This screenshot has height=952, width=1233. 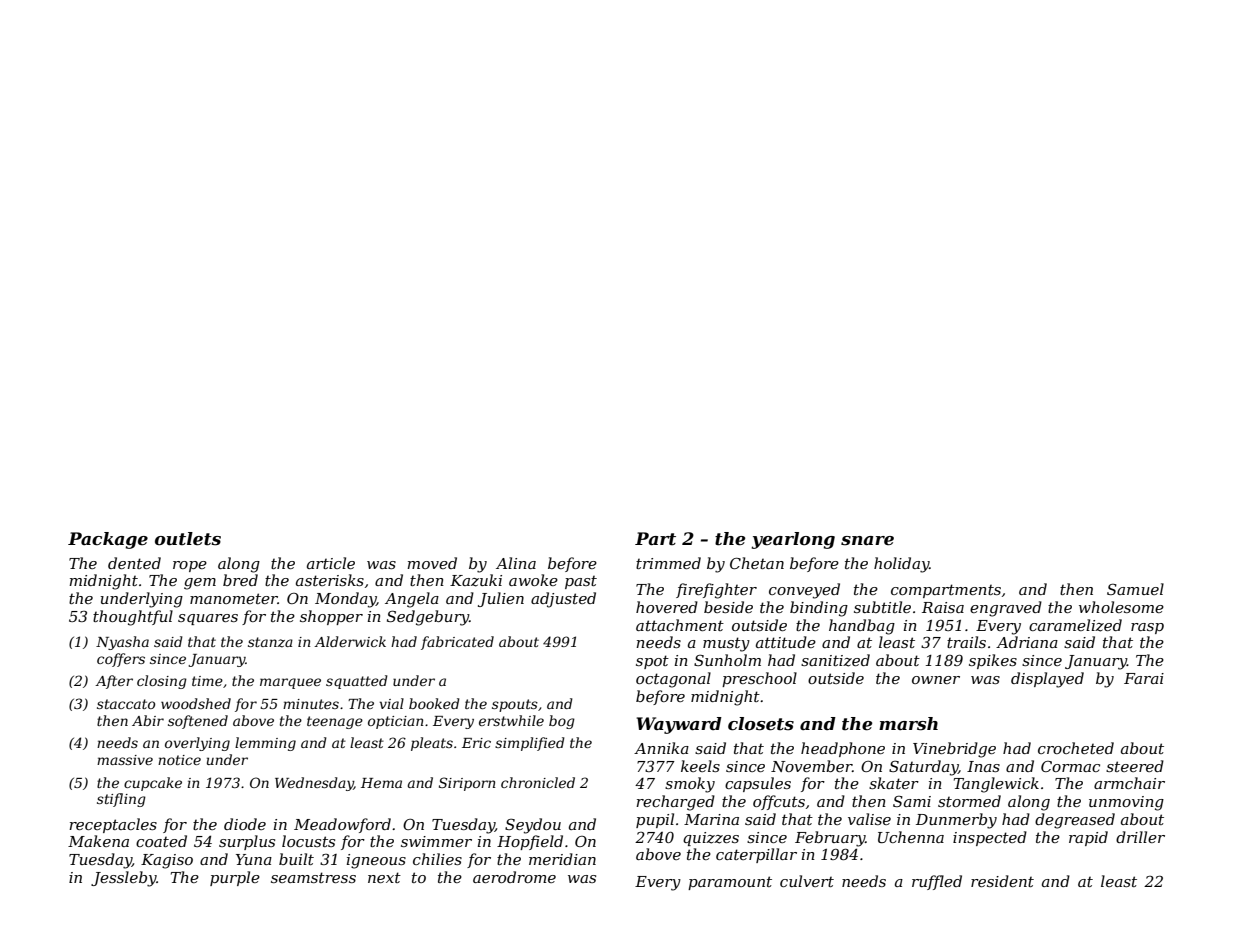 I want to click on crocheted, so click(x=1076, y=748).
